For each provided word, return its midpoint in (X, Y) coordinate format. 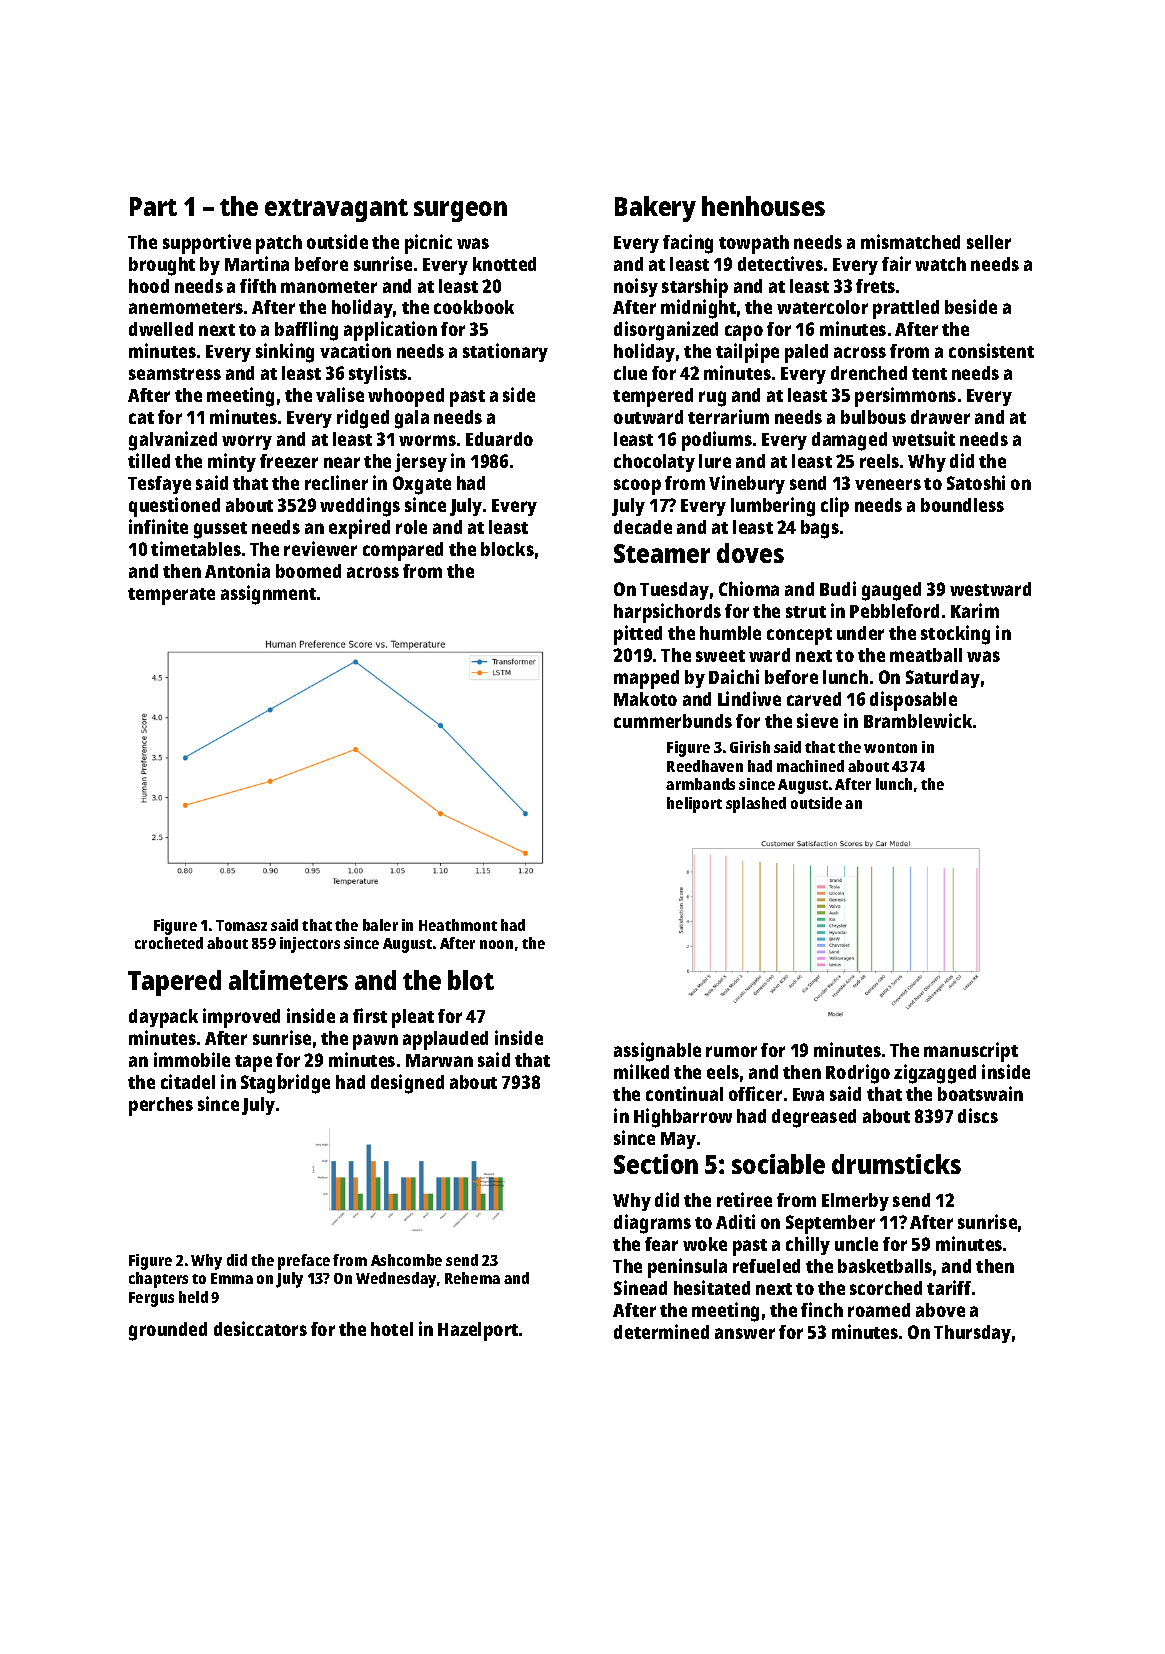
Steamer (662, 553)
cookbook (474, 307)
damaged (849, 441)
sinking (285, 353)
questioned (174, 507)
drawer (940, 417)
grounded (168, 1331)
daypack (163, 1018)
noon (496, 944)
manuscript (971, 1052)
